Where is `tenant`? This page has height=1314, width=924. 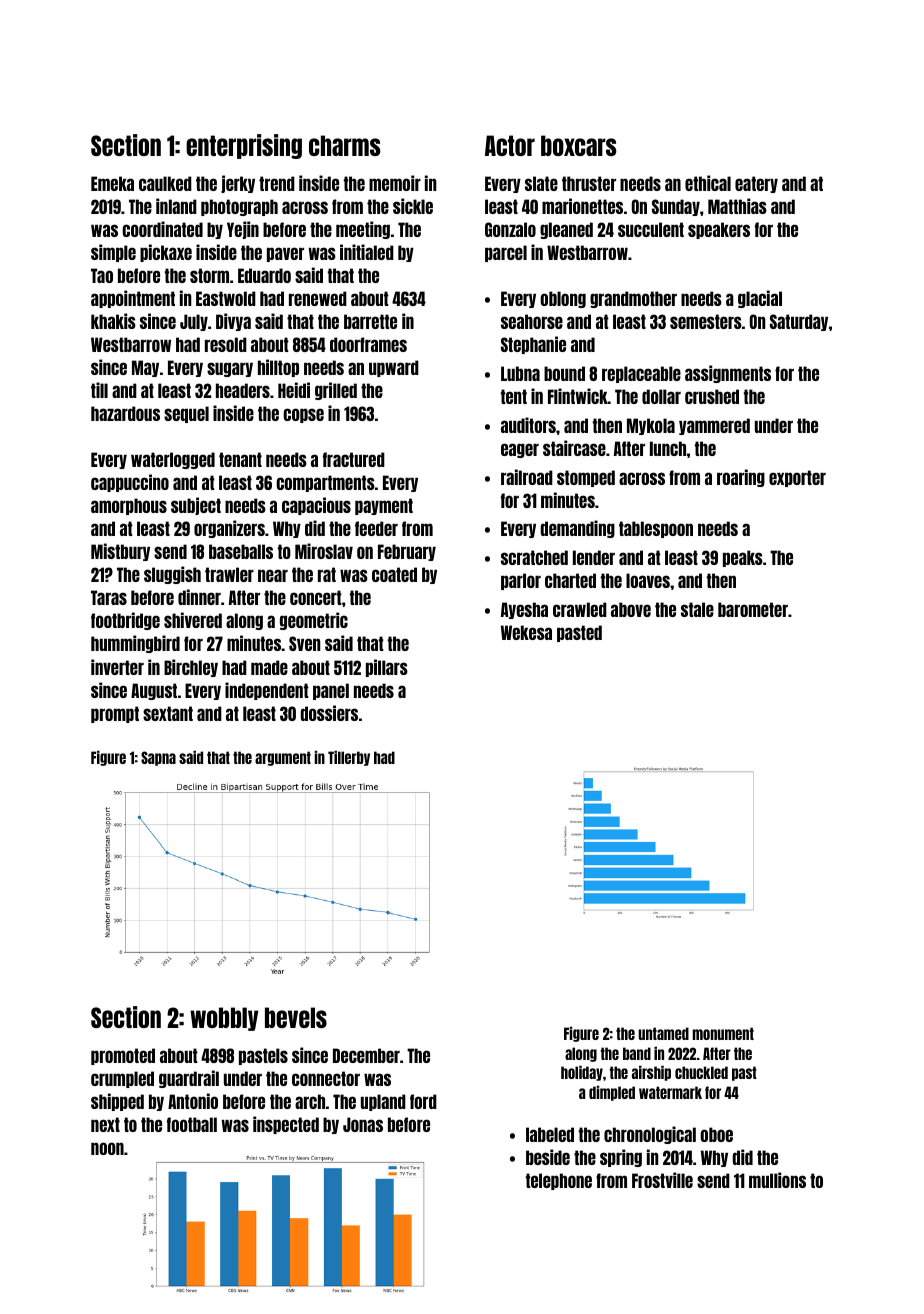 tenant is located at coordinates (240, 459).
